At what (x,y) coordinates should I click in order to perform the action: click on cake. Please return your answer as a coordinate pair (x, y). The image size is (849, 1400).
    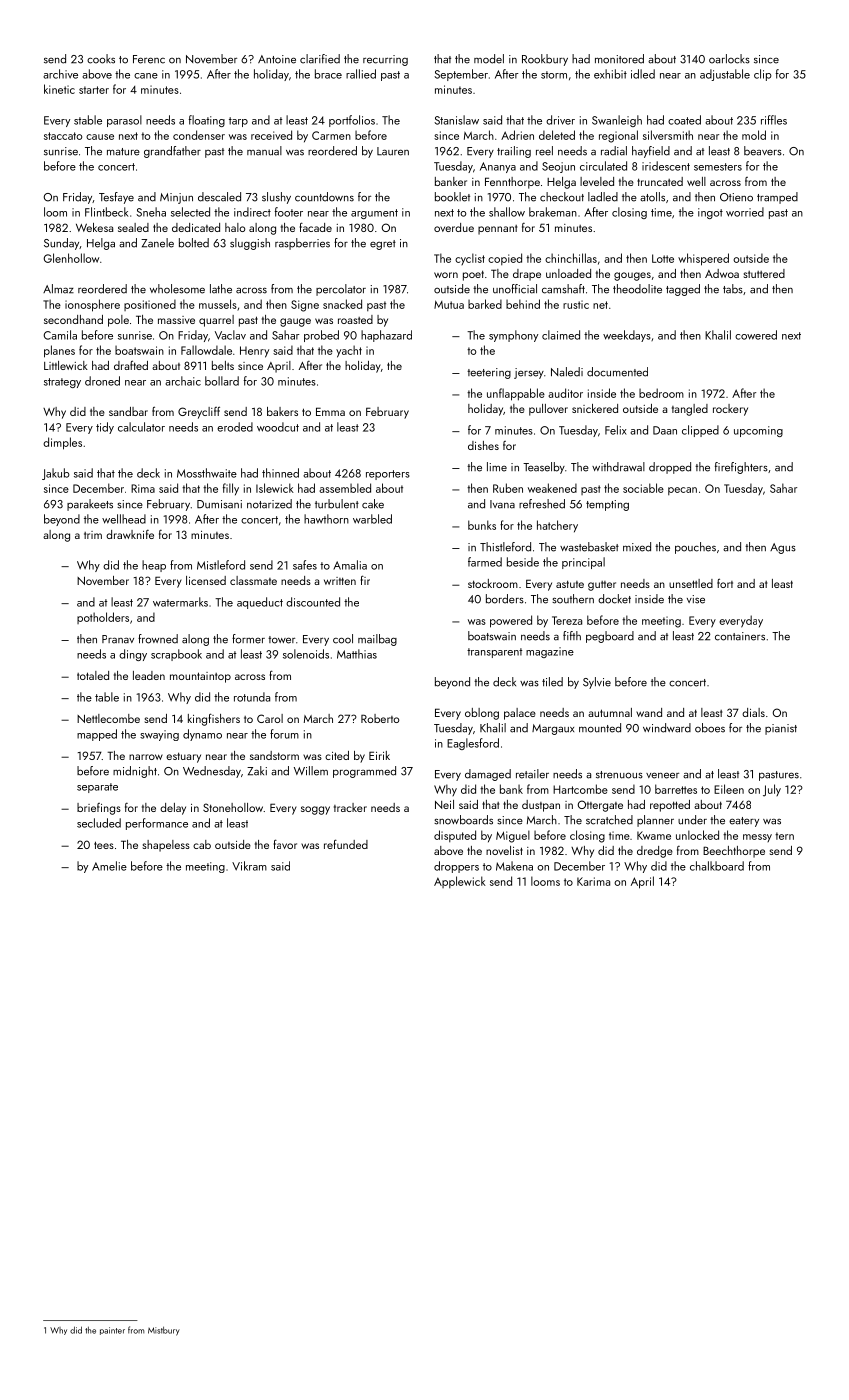
    Looking at the image, I should click on (373, 504).
